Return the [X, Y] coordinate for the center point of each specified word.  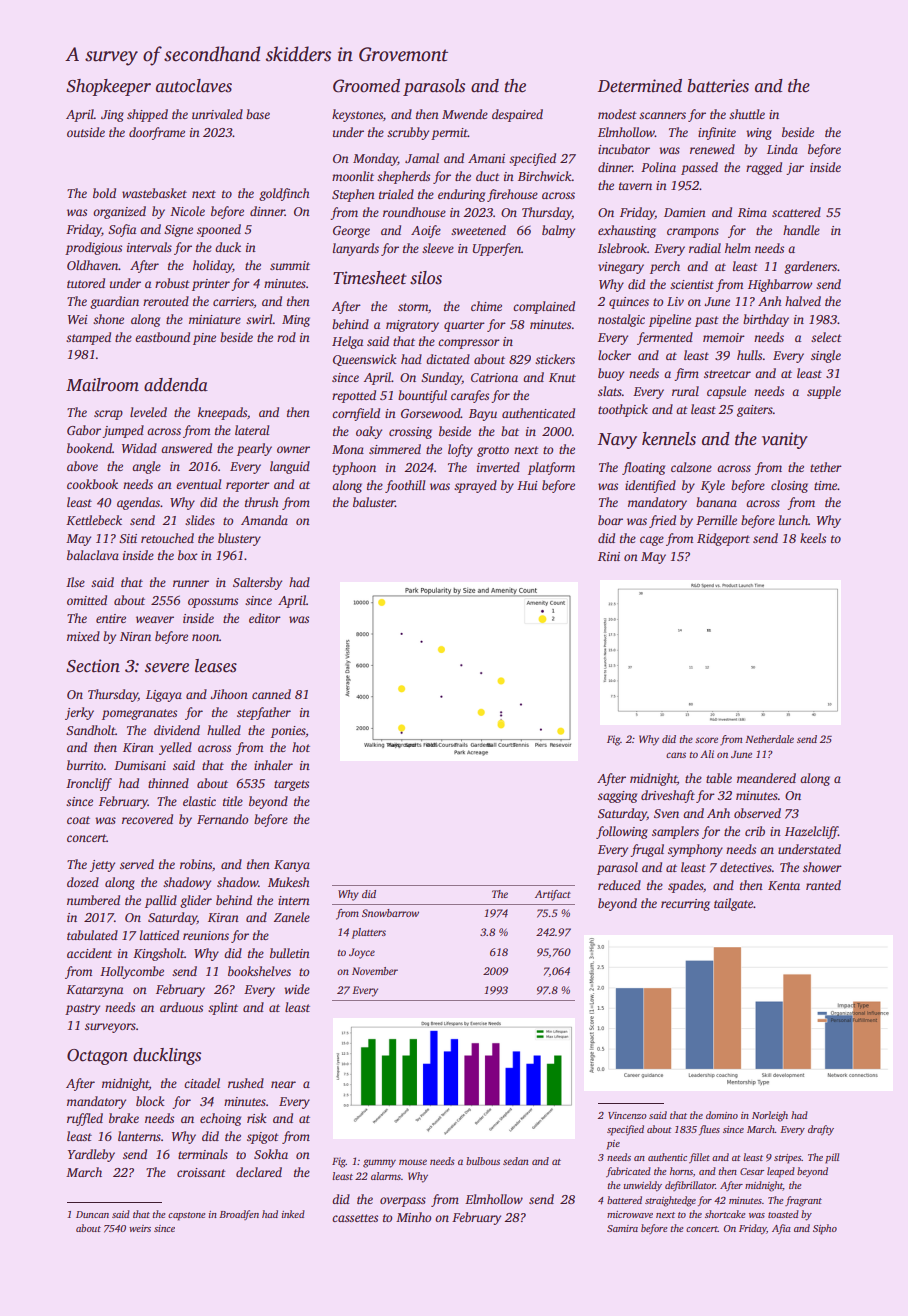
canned [271, 694]
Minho [413, 1217]
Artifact [553, 895]
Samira [622, 1228]
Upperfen [497, 249]
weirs [140, 1228]
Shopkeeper [108, 87]
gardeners [810, 267]
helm [738, 248]
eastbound [162, 337]
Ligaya [164, 696]
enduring [461, 195]
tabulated [92, 935]
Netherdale [769, 739]
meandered [766, 778]
